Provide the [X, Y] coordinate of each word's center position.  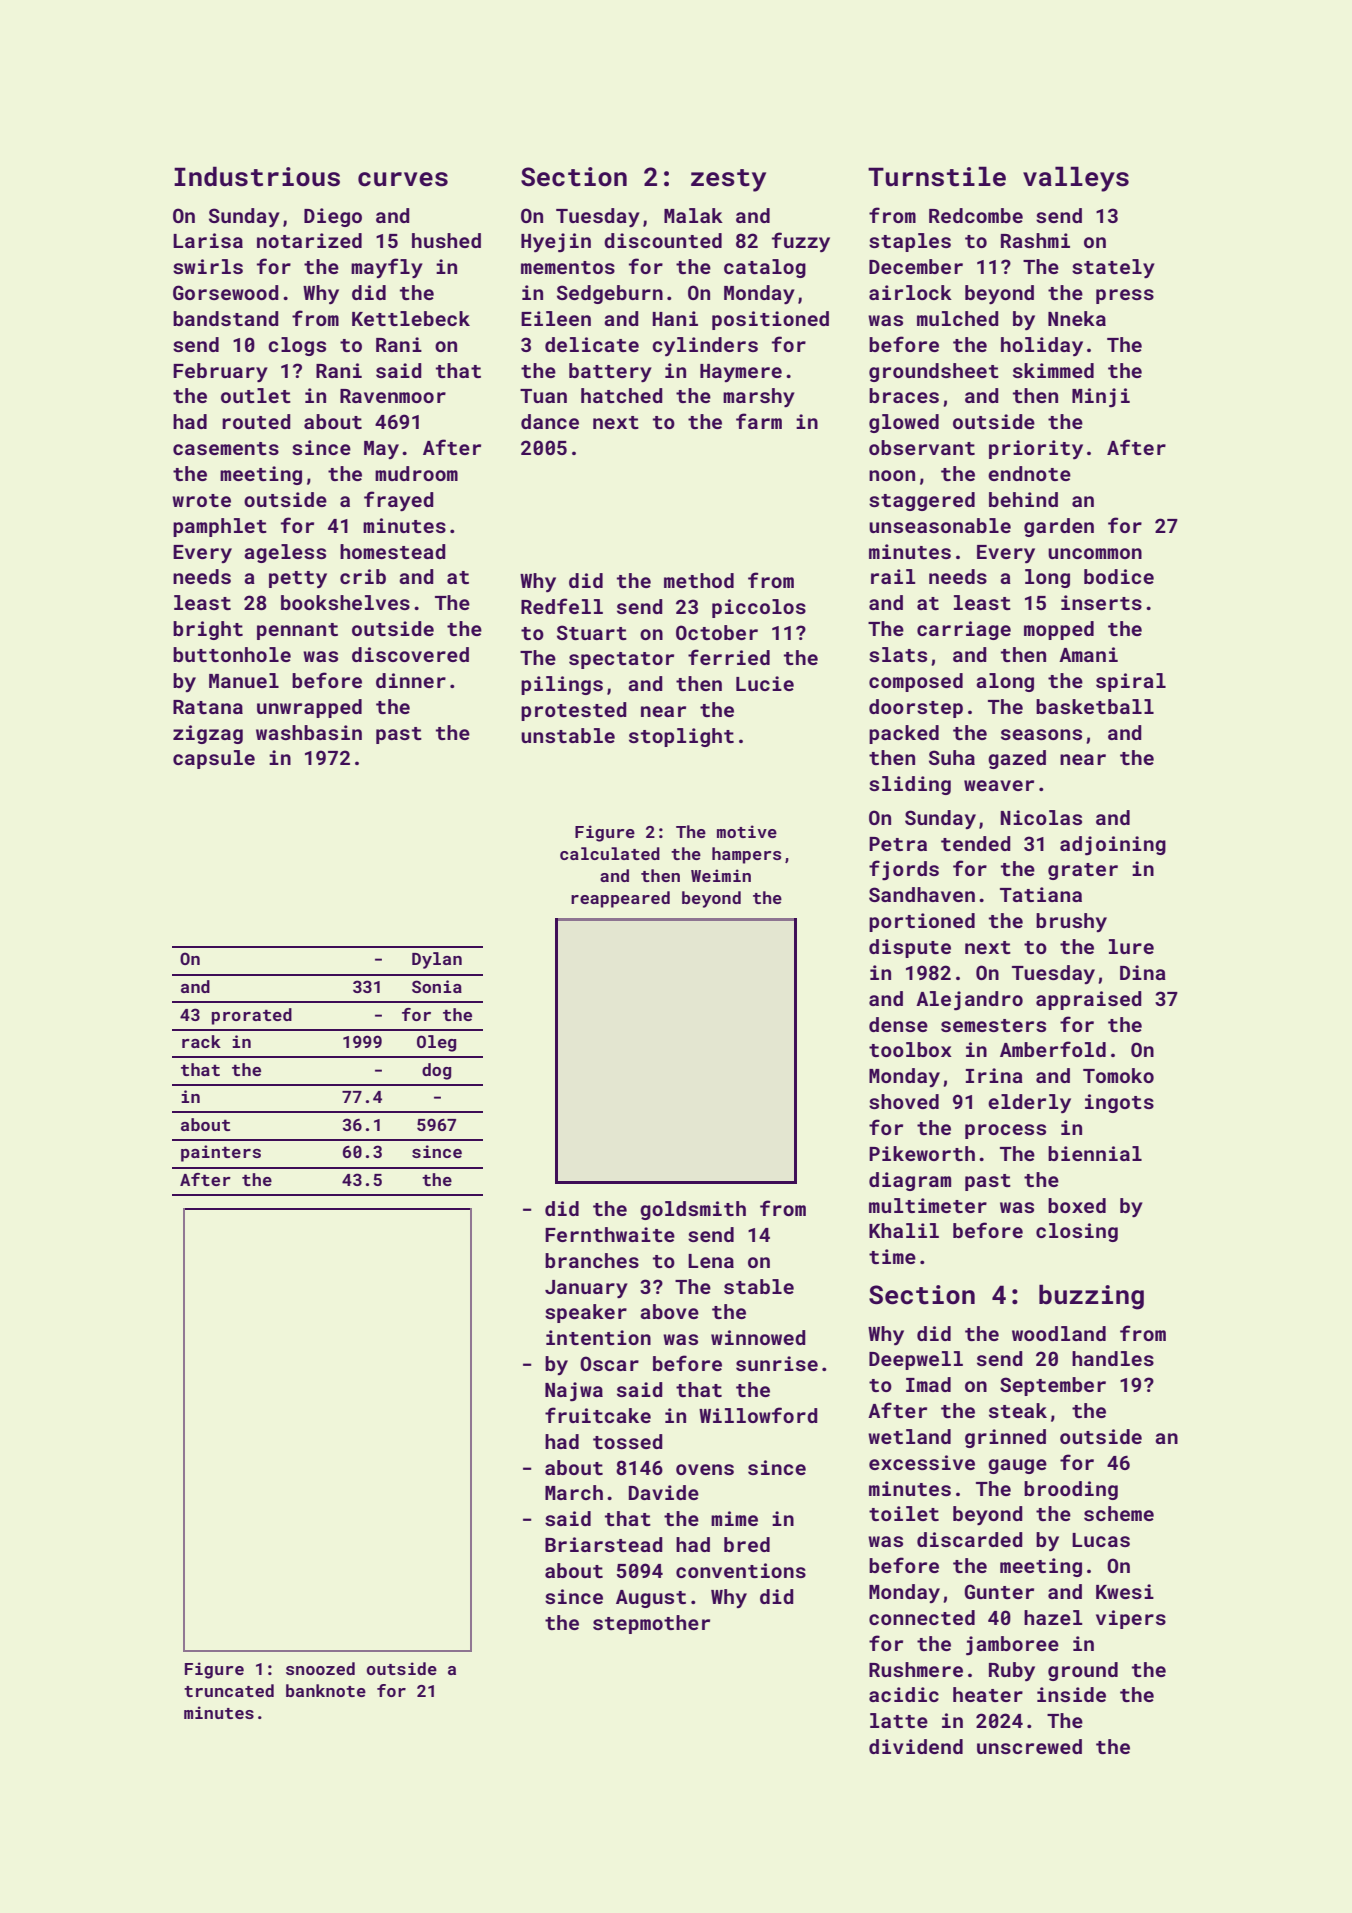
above [669, 1311]
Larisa [208, 240]
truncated [229, 1690]
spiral [1131, 682]
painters [221, 1153]
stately [1113, 269]
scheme [1119, 1513]
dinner [411, 680]
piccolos [759, 608]
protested [574, 711]
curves [403, 179]
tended [976, 843]
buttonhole [232, 654]
